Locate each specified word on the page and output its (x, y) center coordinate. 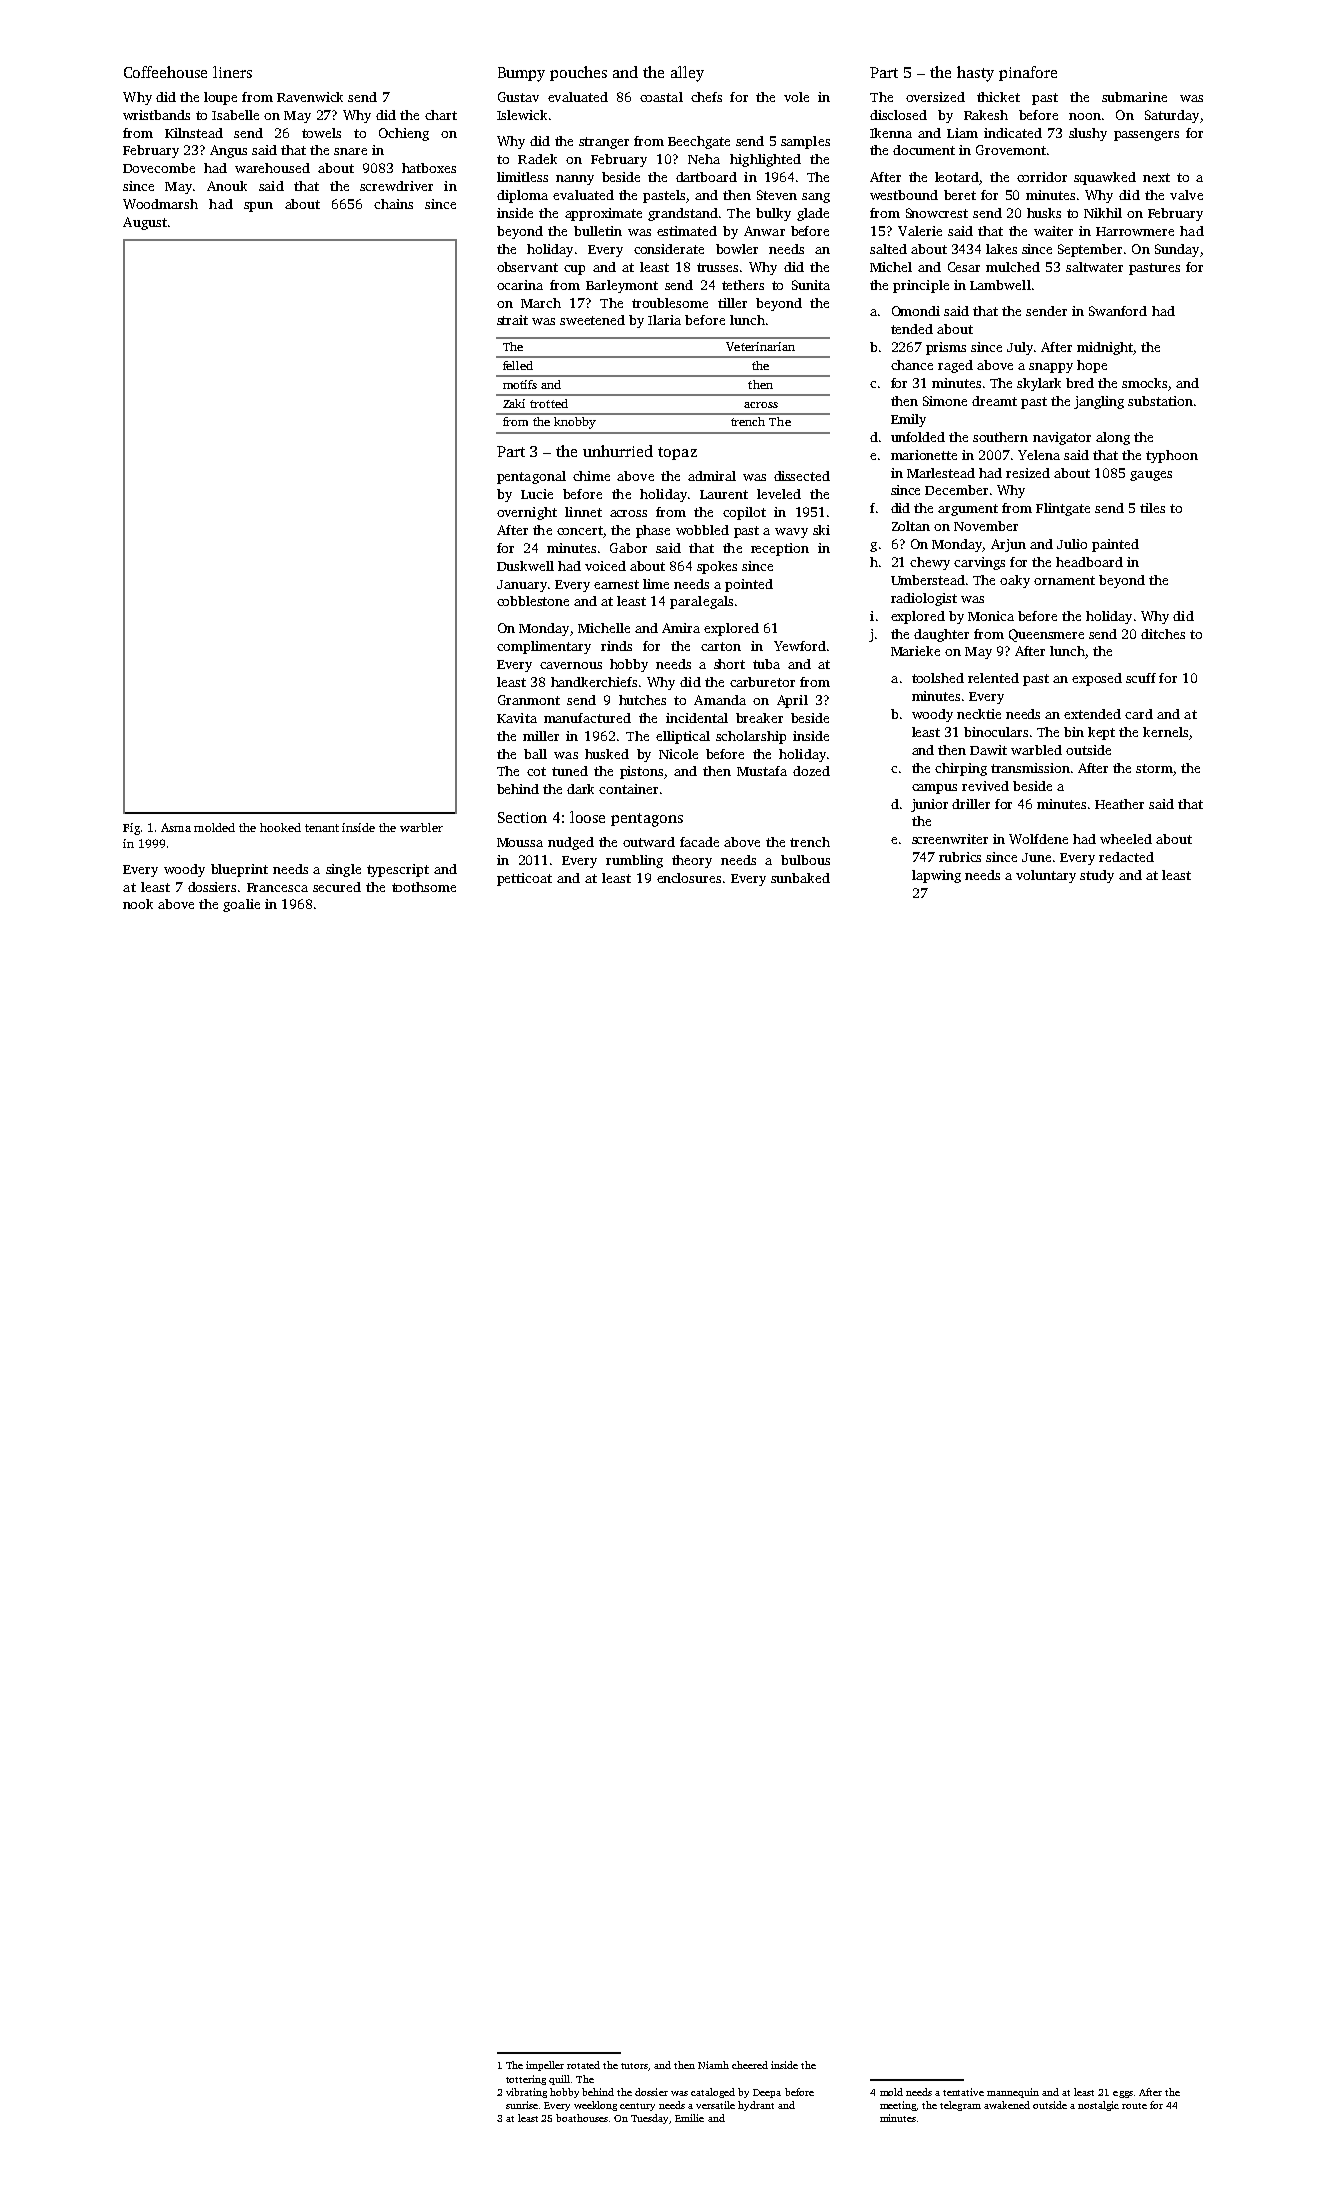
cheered (750, 2065)
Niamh (713, 2065)
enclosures (689, 878)
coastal (661, 97)
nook (138, 904)
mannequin (1013, 2093)
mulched (1013, 267)
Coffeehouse (165, 72)
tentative (963, 2092)
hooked (280, 827)
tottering (526, 2080)
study (1097, 876)
